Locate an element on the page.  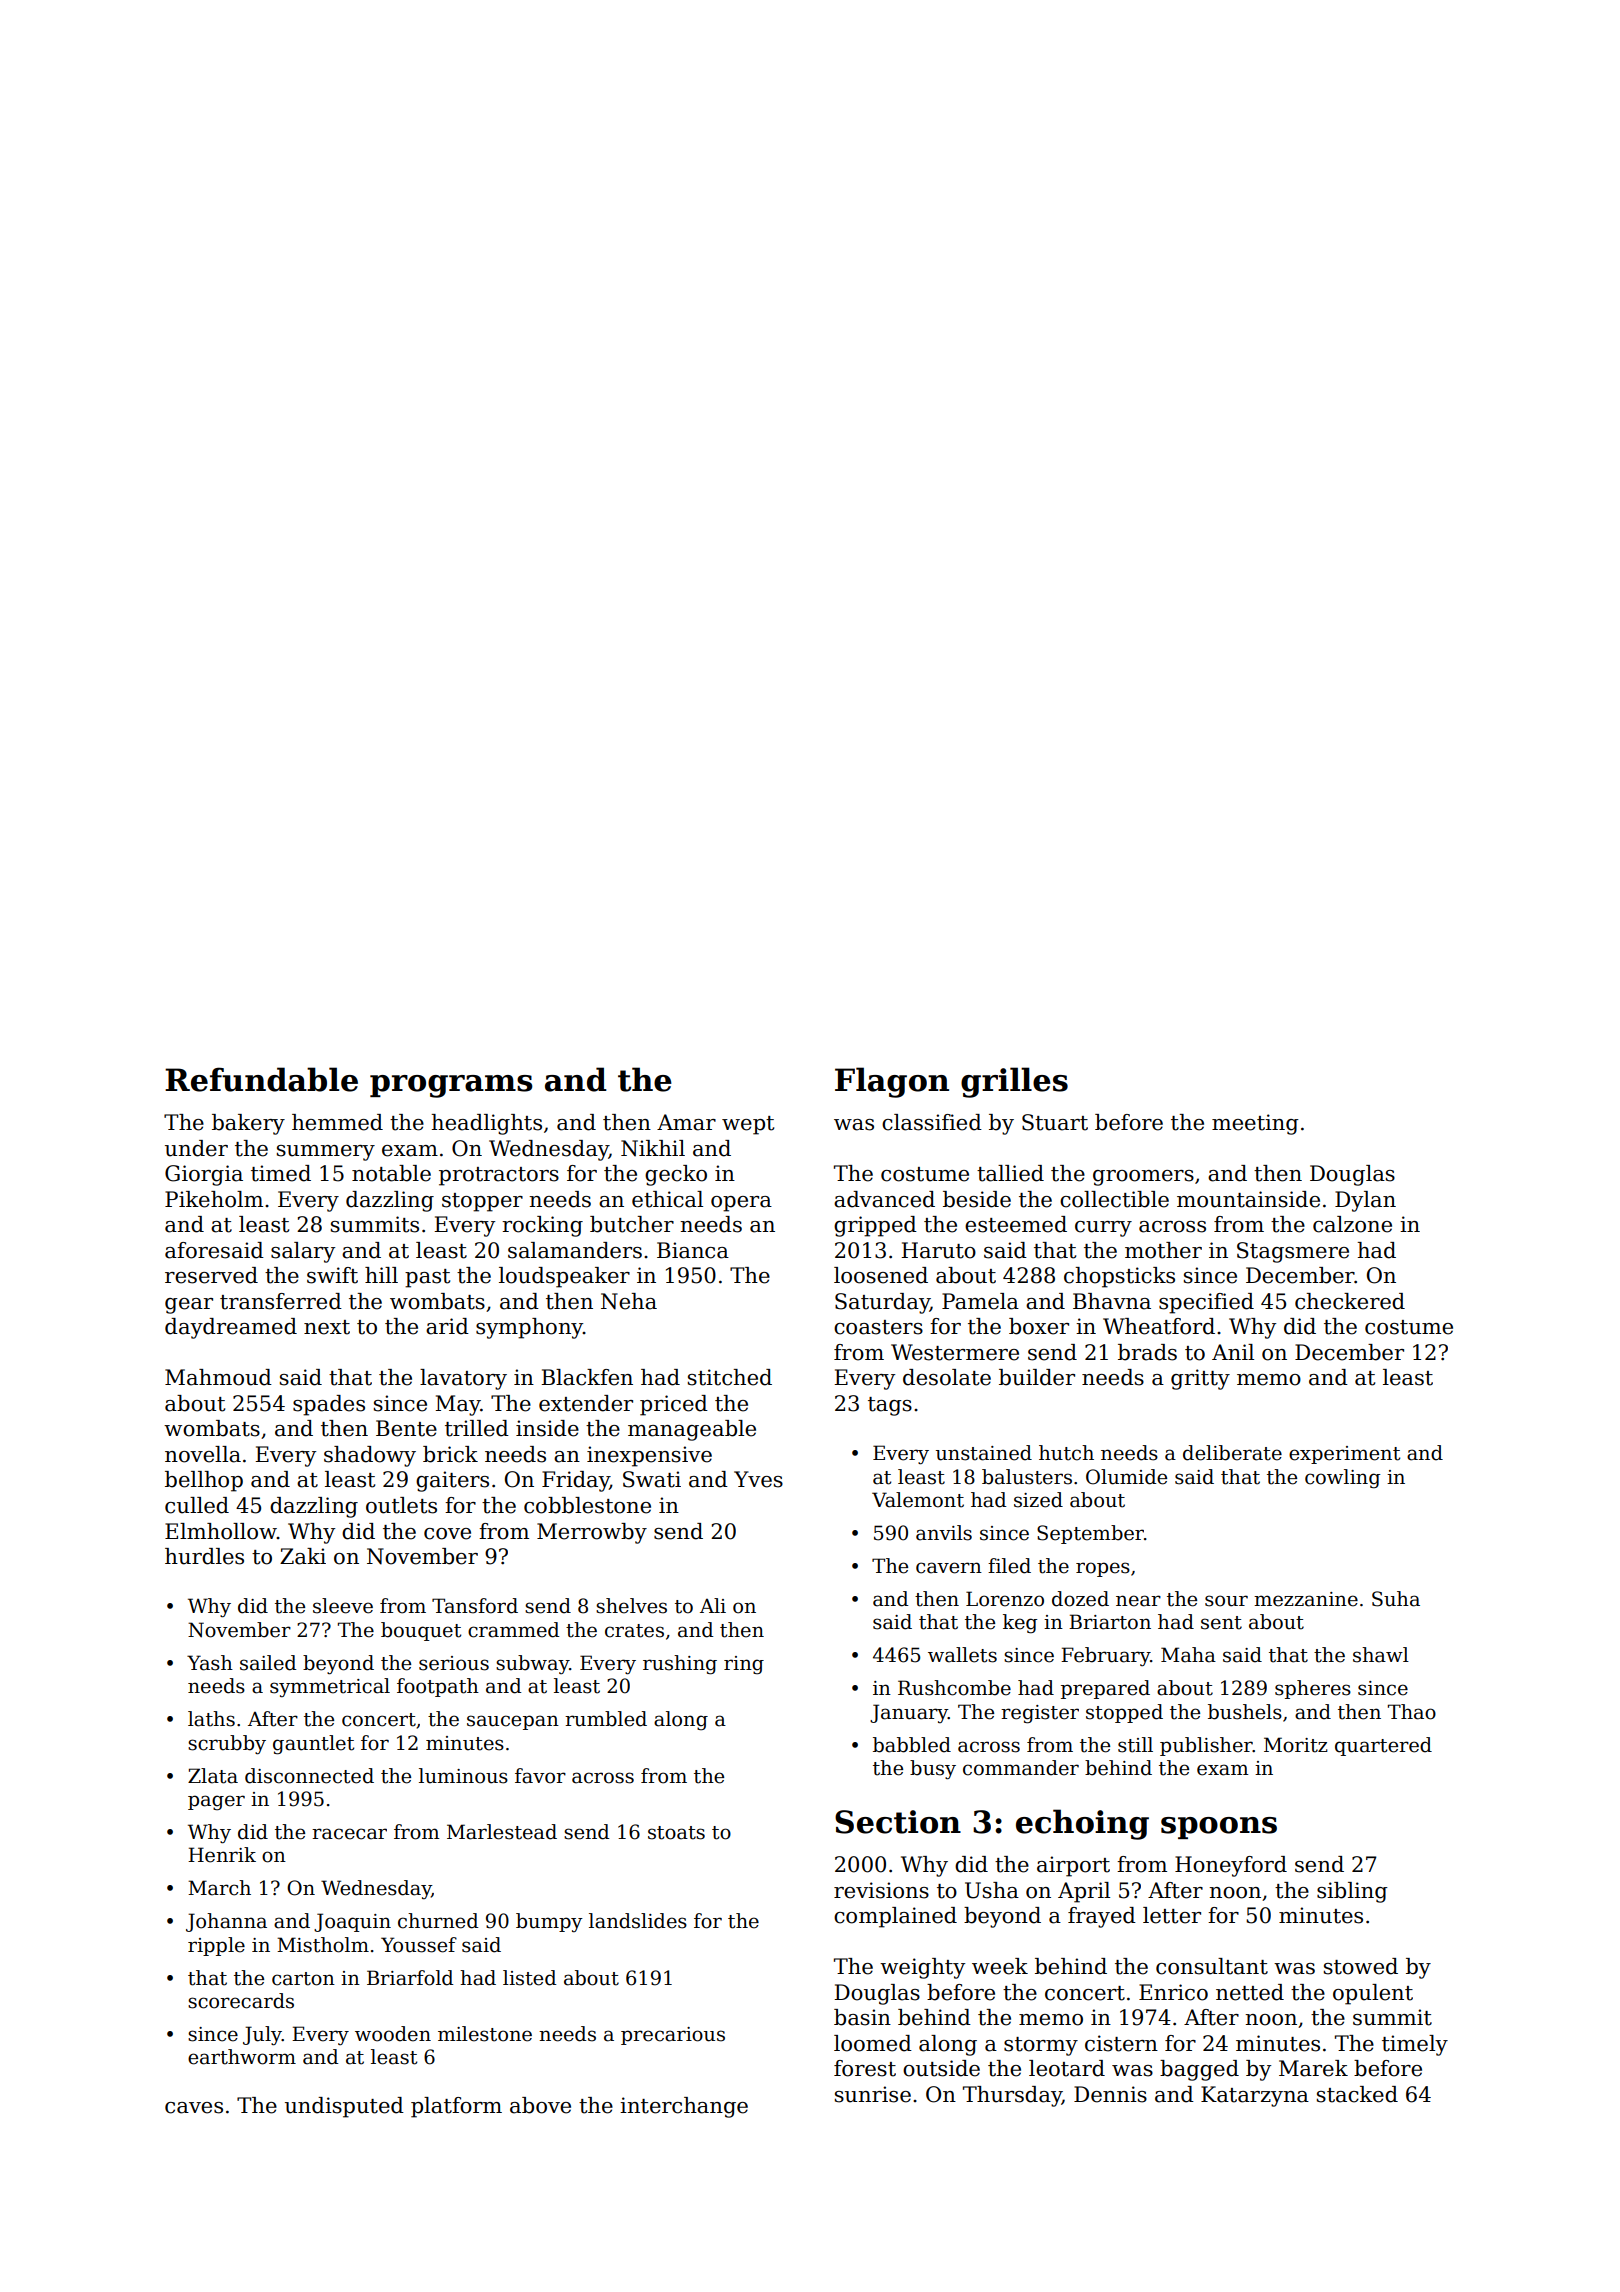
calzone is located at coordinates (1352, 1224).
